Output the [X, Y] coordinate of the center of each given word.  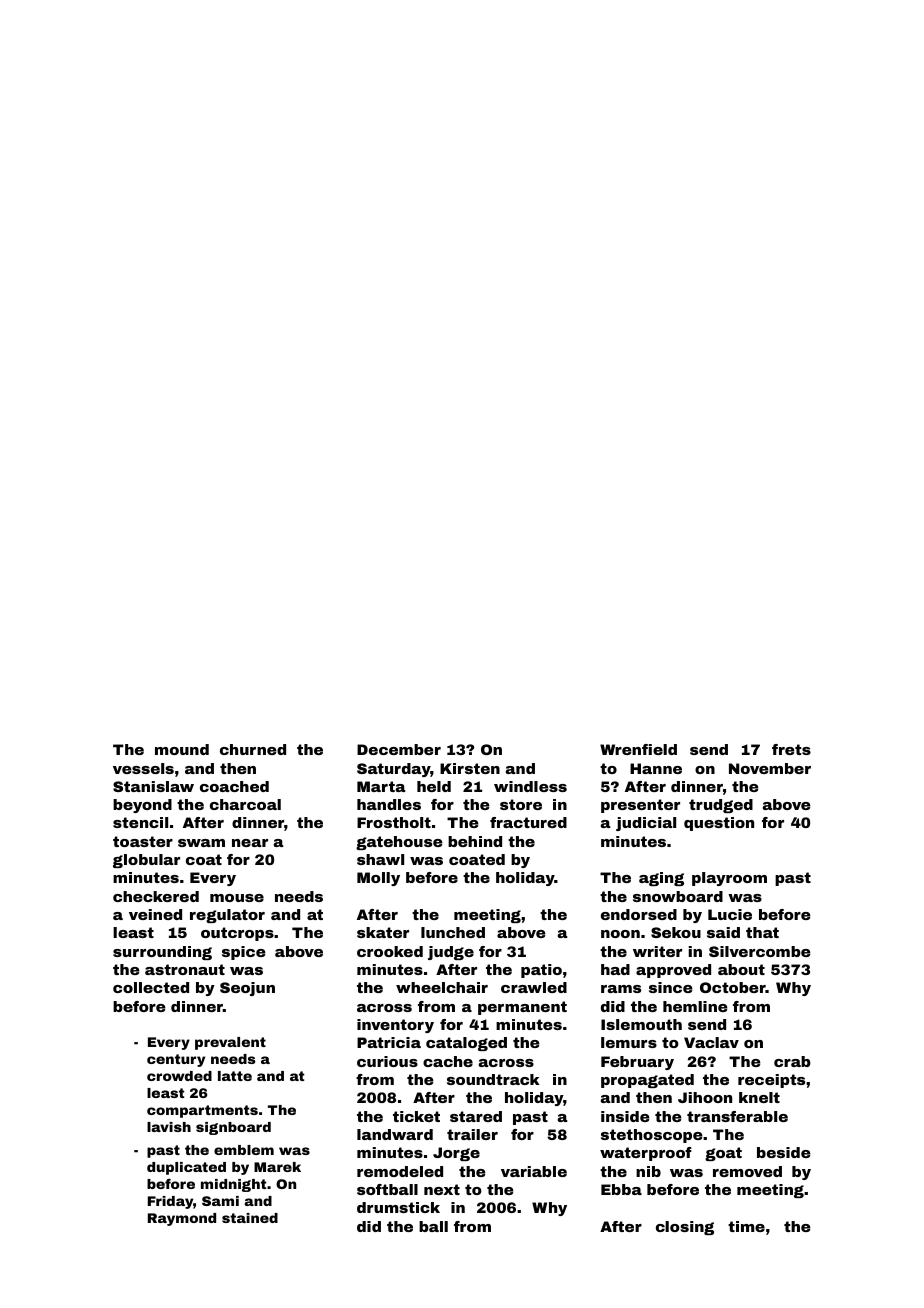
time [746, 1226]
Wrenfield [638, 749]
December [399, 749]
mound [182, 749]
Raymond [182, 1219]
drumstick [398, 1207]
